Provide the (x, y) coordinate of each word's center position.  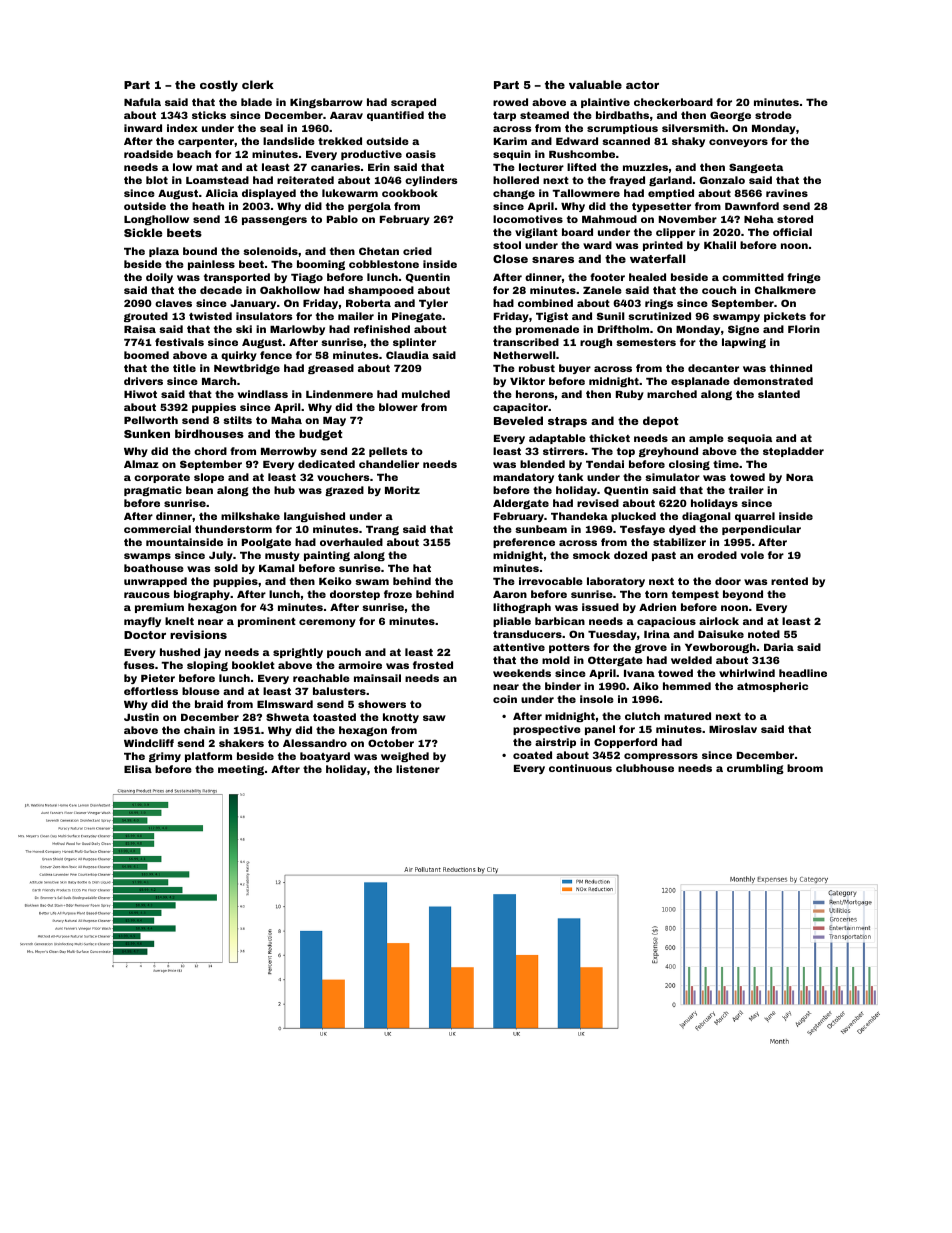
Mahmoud (609, 219)
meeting (241, 770)
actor (642, 85)
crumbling (755, 769)
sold (226, 568)
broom (805, 768)
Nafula (142, 102)
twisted (210, 316)
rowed (510, 102)
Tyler (433, 304)
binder (563, 686)
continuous (580, 768)
